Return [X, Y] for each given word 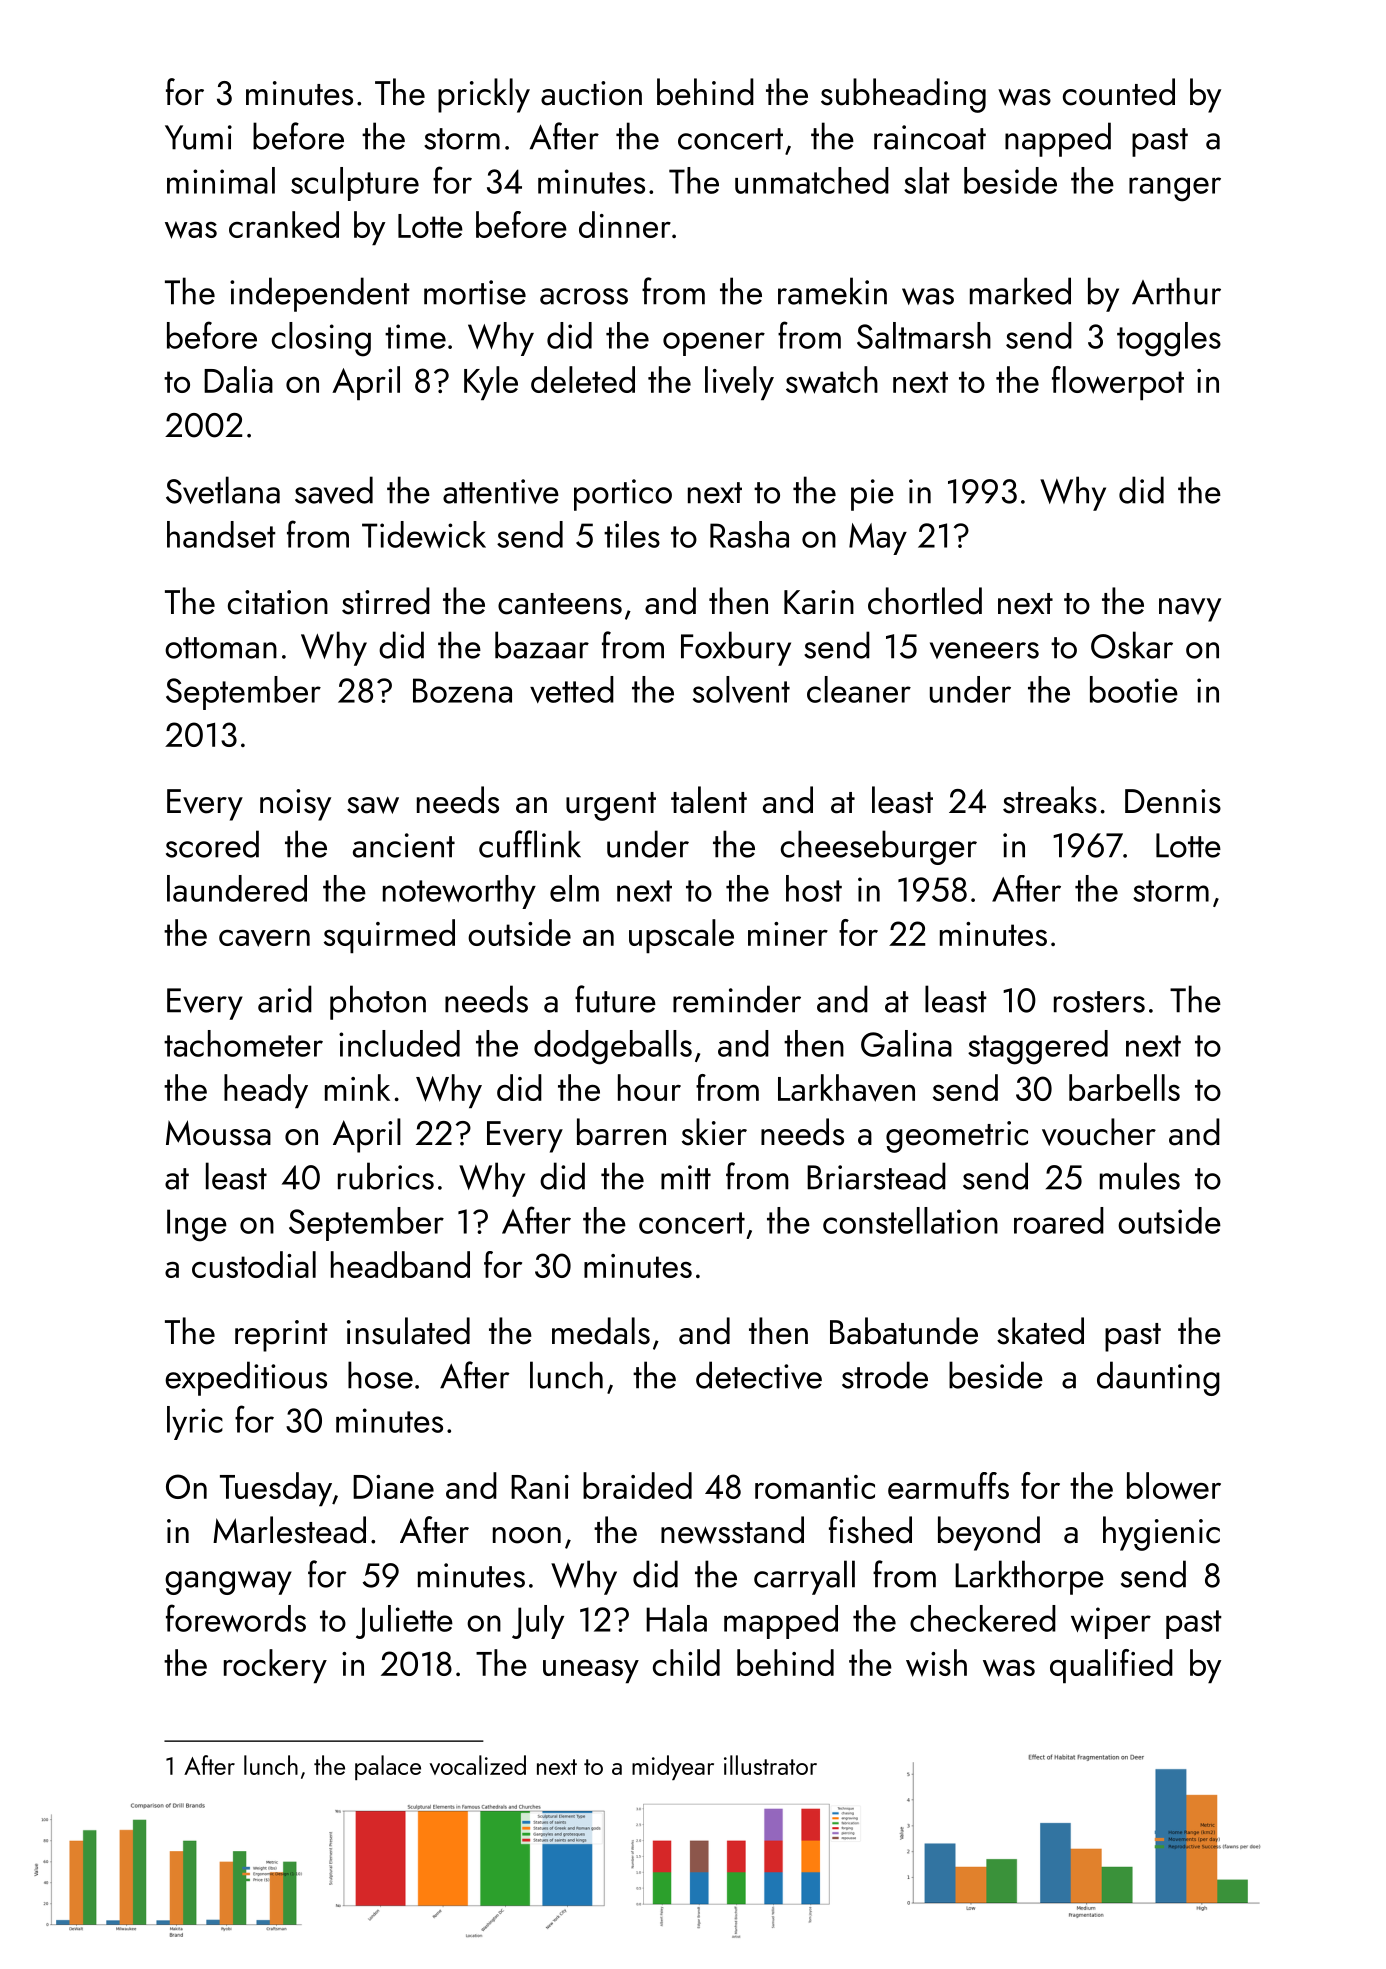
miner [788, 934]
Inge [197, 1225]
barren [621, 1132]
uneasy [591, 1671]
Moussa [218, 1133]
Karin [819, 602]
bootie [1134, 689]
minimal [221, 180]
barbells [1124, 1087]
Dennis [1173, 801]
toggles [1169, 339]
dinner [625, 224]
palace [388, 1767]
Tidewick [424, 534]
